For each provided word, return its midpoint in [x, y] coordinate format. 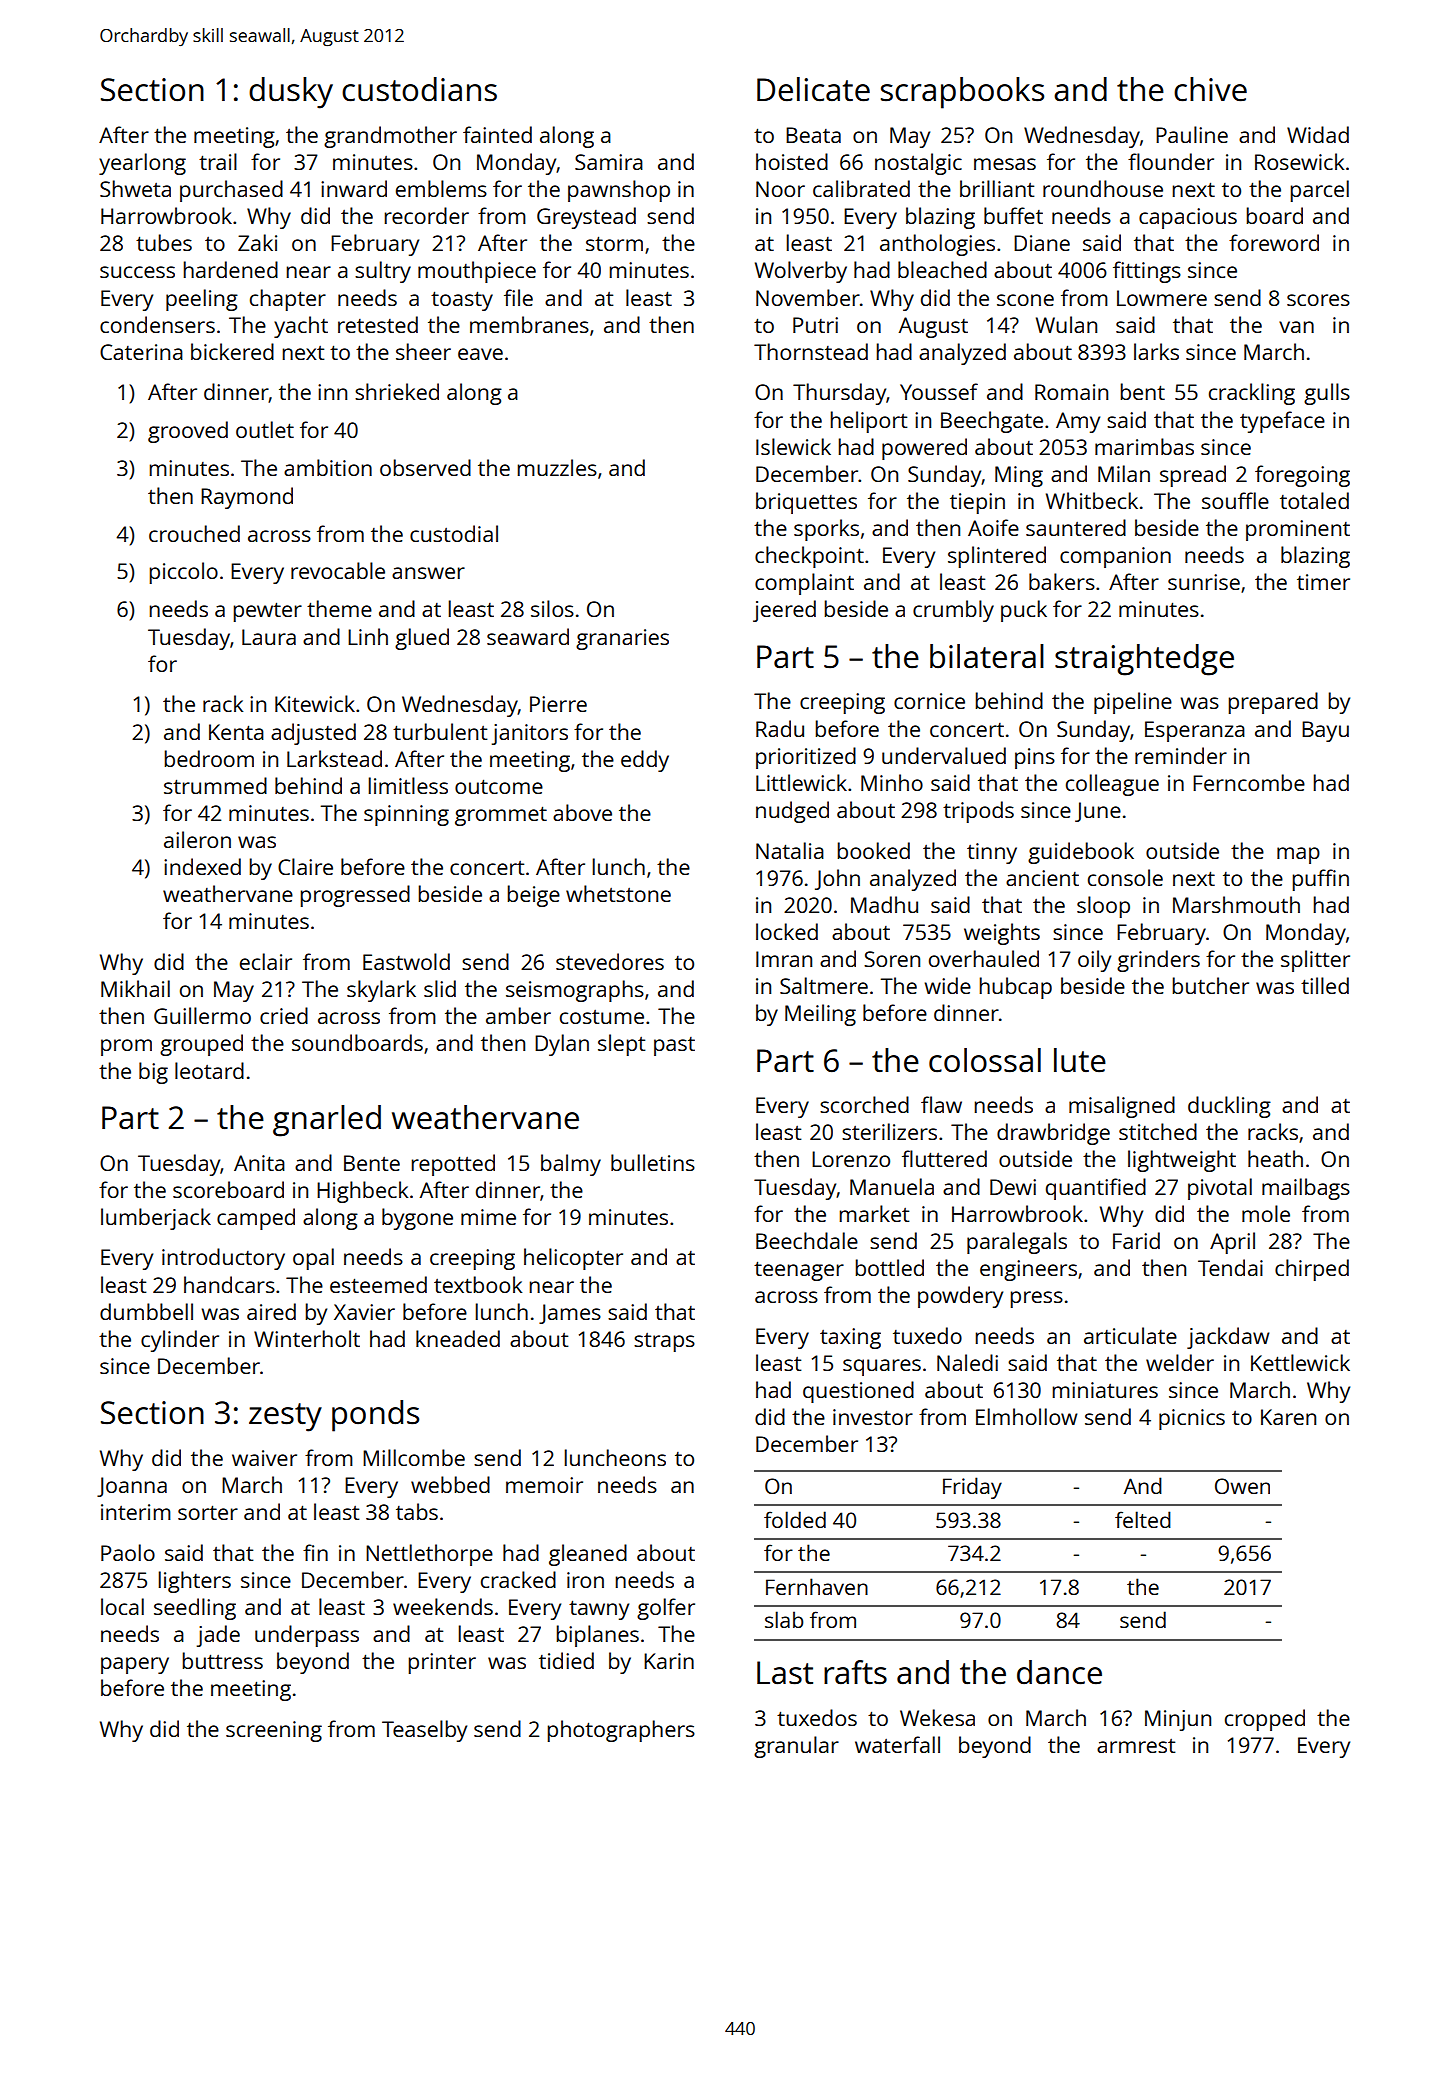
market [874, 1213]
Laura [269, 637]
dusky [291, 93]
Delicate [813, 89]
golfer [666, 1609]
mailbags [1306, 1189]
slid [440, 988]
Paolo [128, 1552]
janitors [530, 734]
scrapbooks [962, 93]
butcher [1211, 985]
